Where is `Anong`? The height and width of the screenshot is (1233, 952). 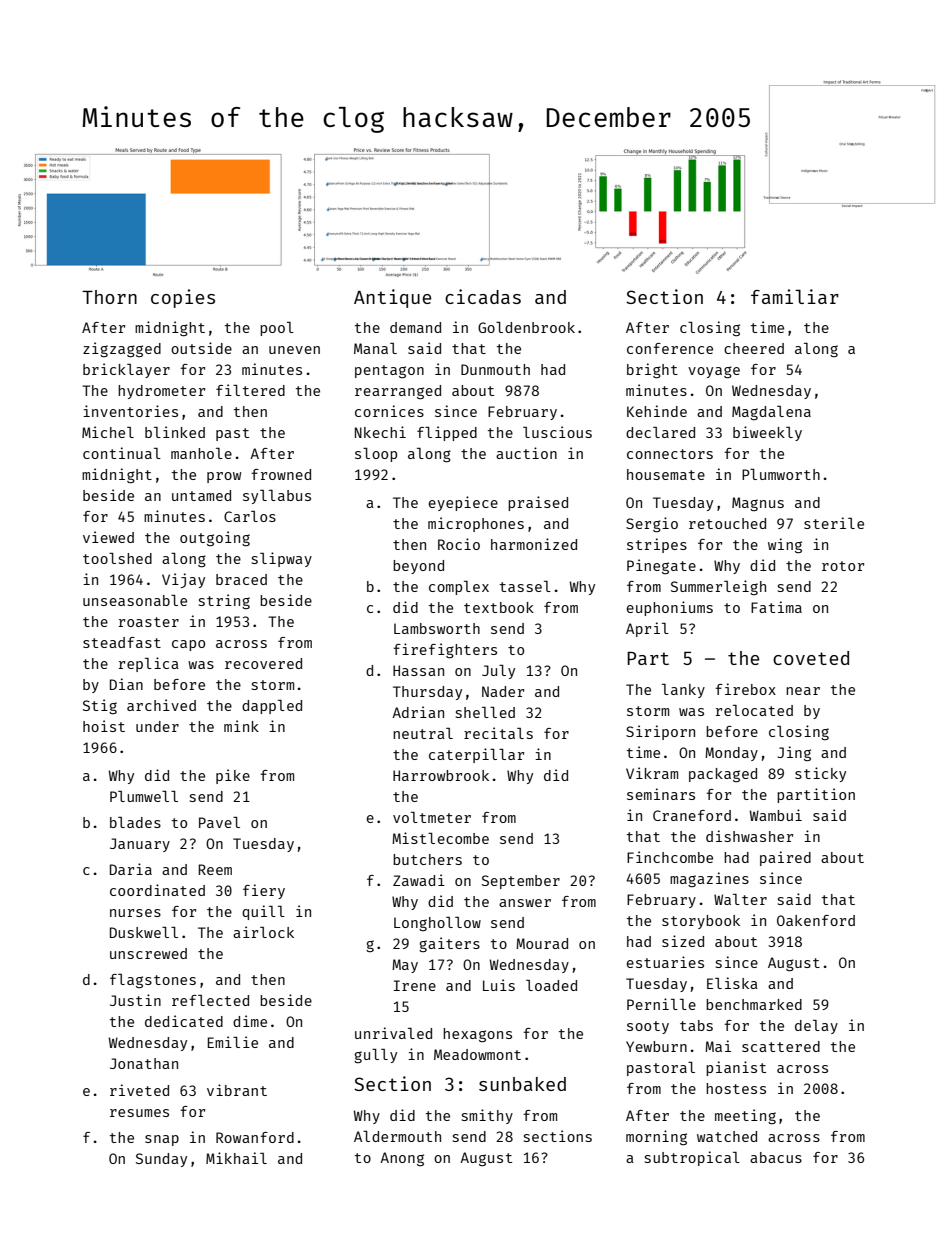 Anong is located at coordinates (402, 1159).
